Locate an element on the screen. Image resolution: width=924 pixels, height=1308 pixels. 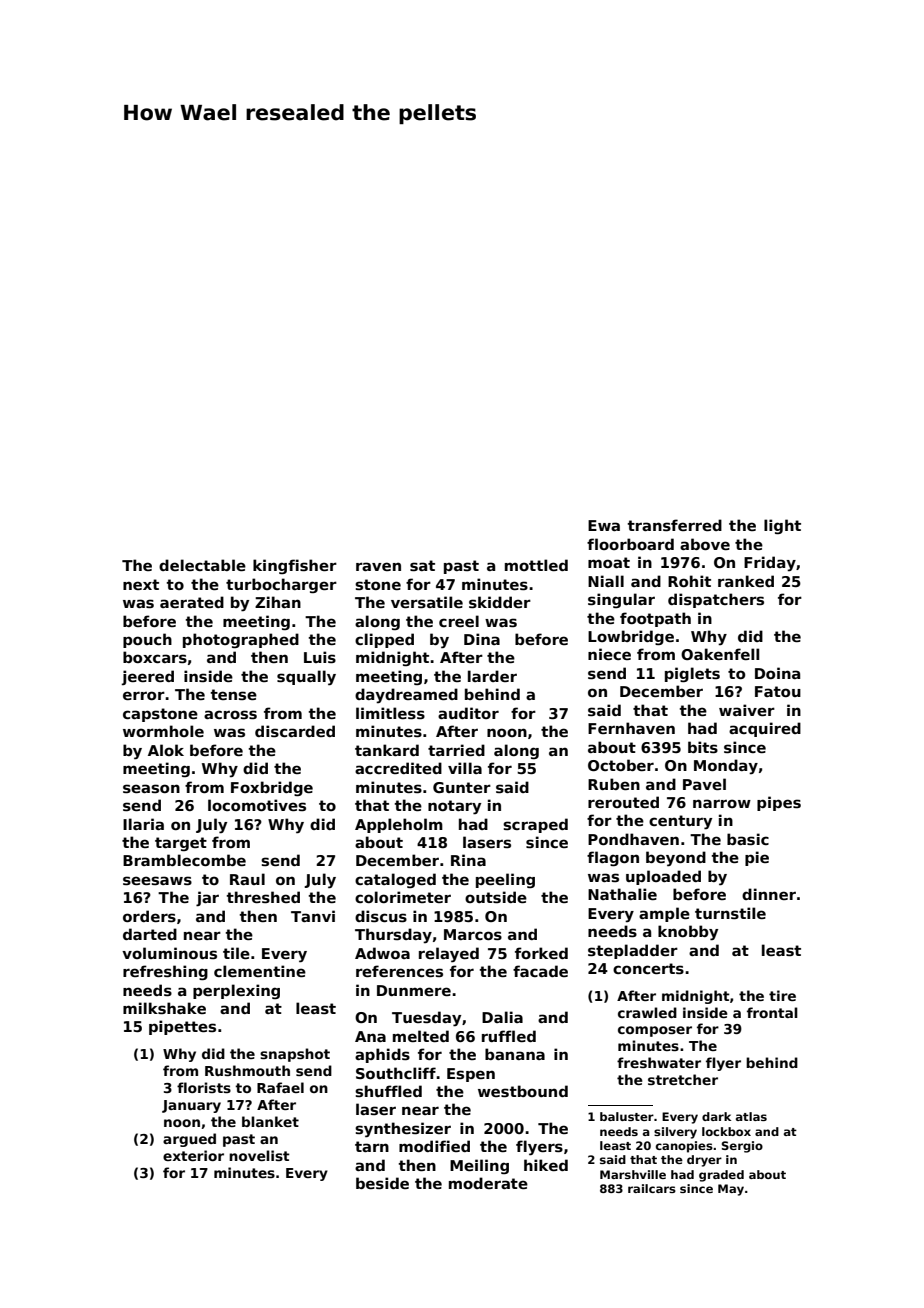
basic is located at coordinates (748, 839).
